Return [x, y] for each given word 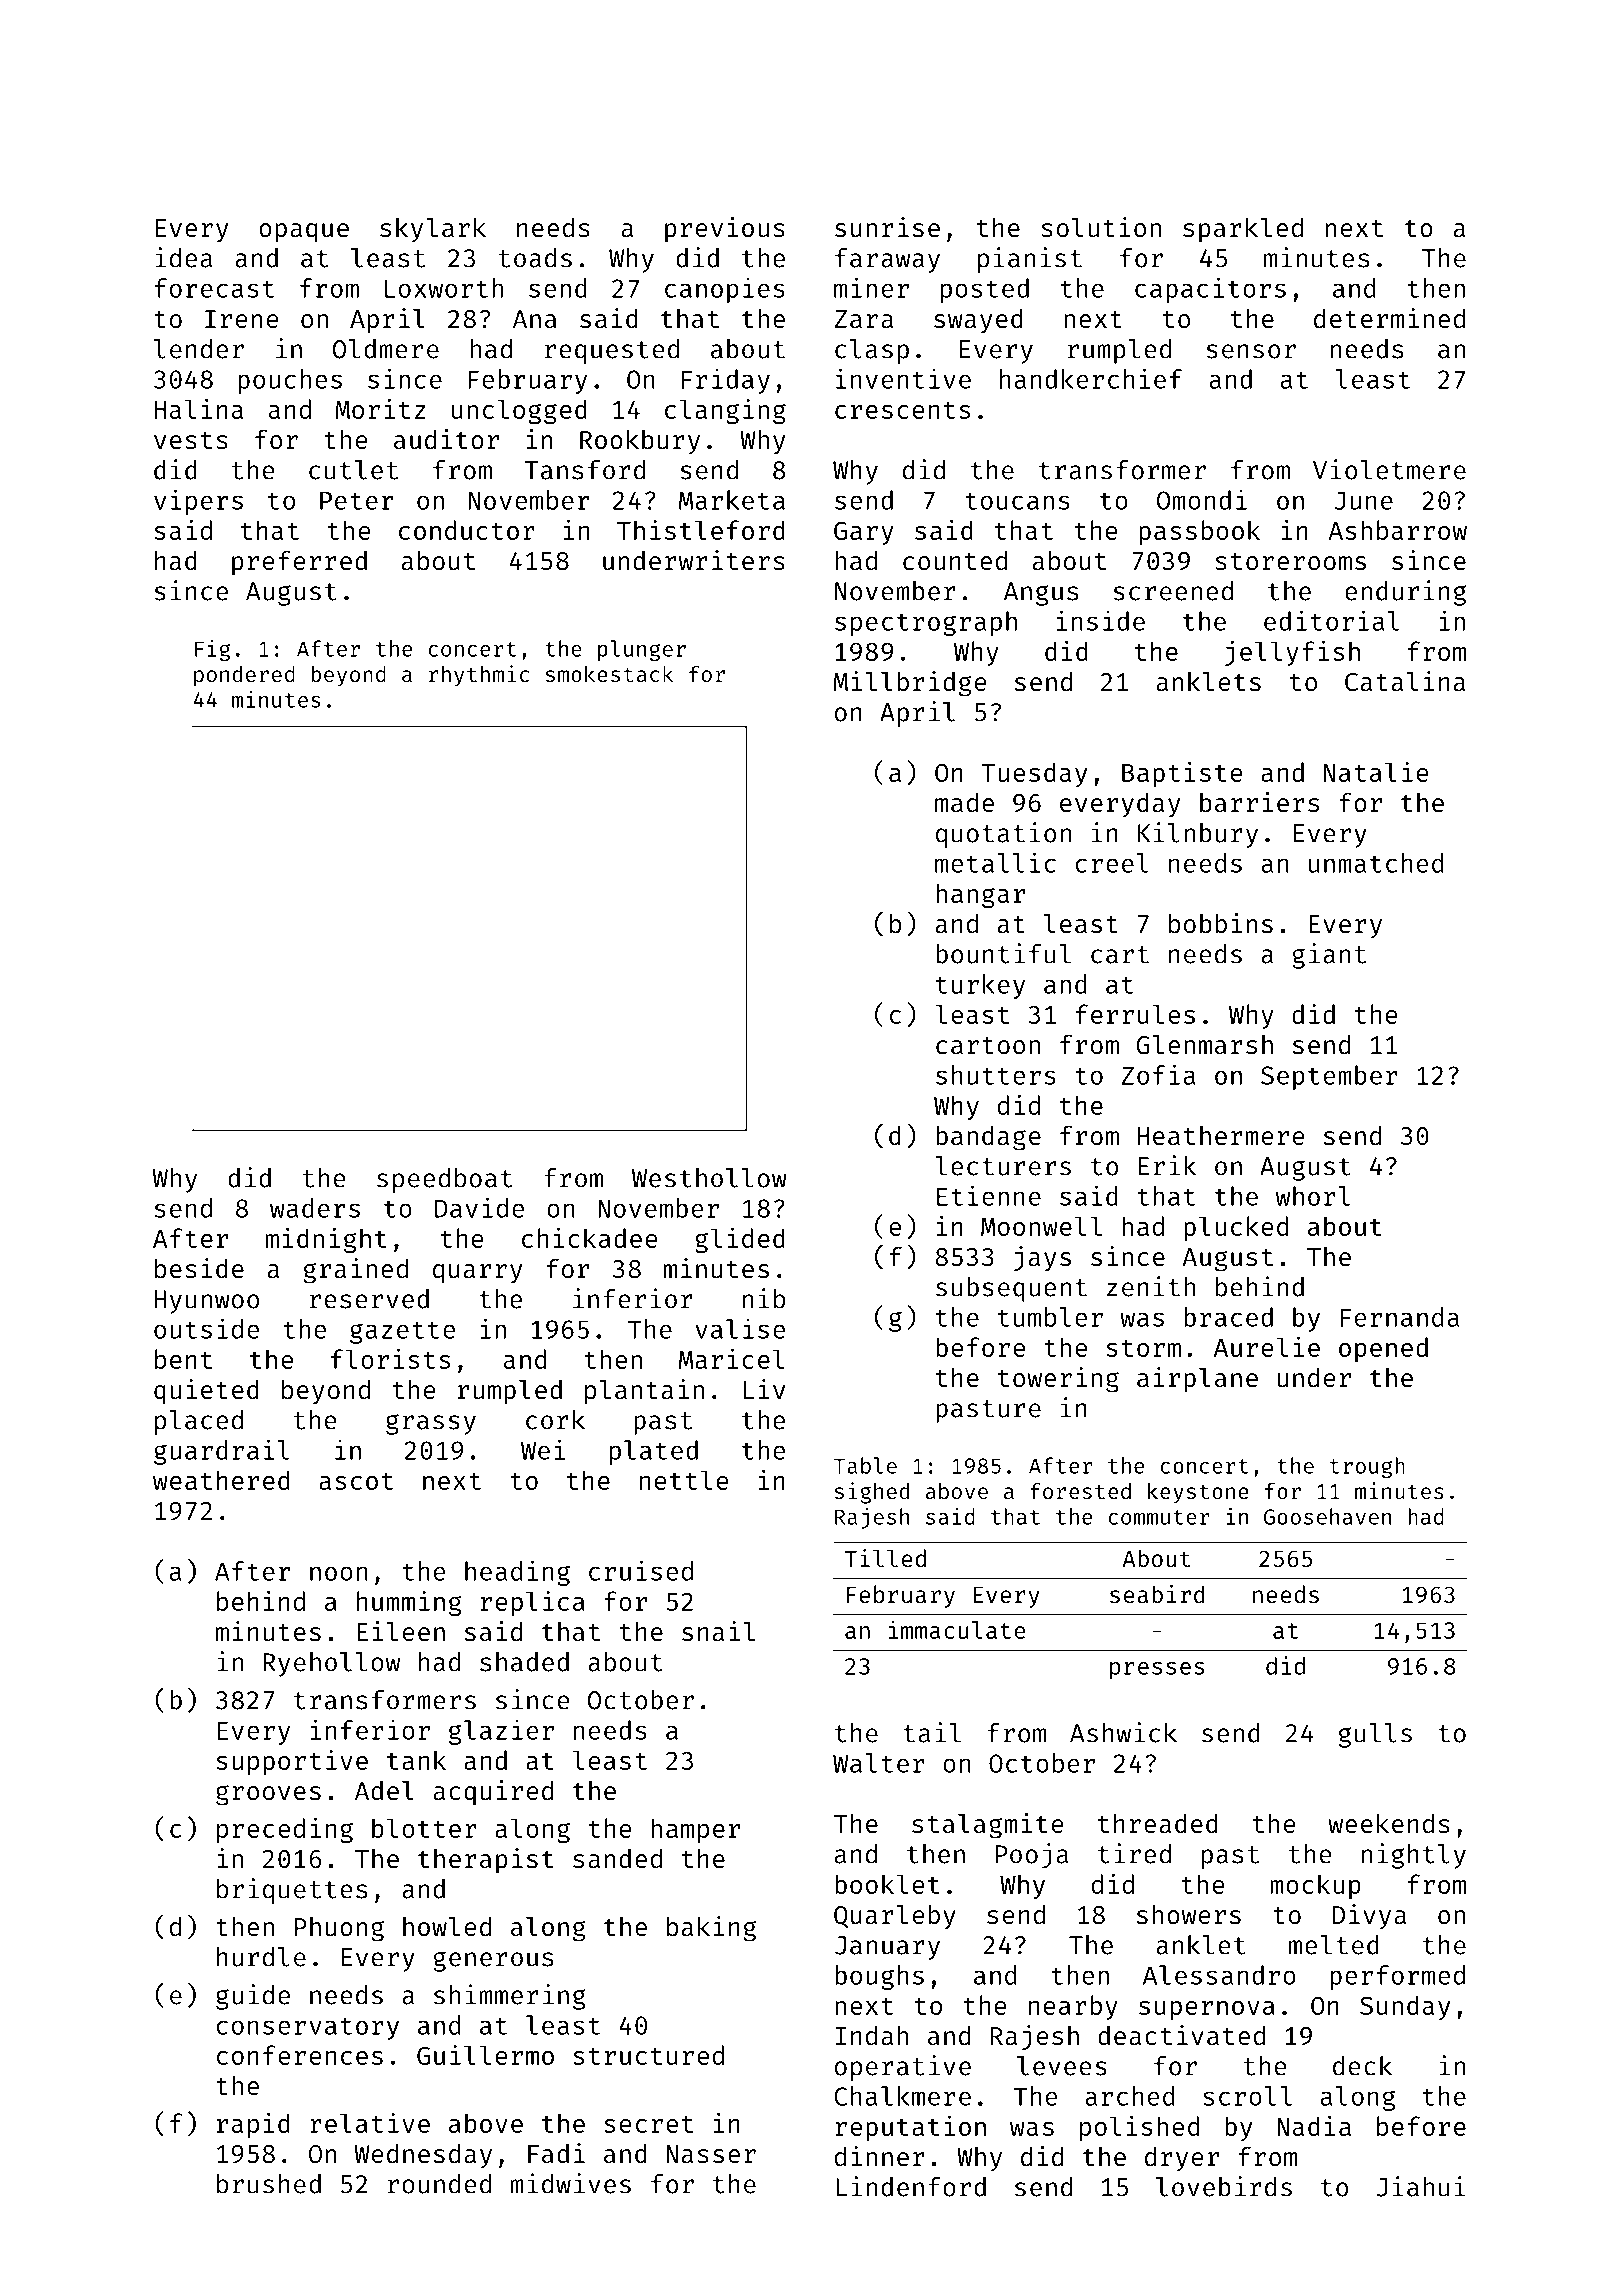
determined [1389, 318]
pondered [244, 676]
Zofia [1159, 1074]
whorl [1313, 1196]
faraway [887, 260]
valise [740, 1328]
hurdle [261, 1957]
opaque [304, 233]
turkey [980, 986]
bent [183, 1359]
